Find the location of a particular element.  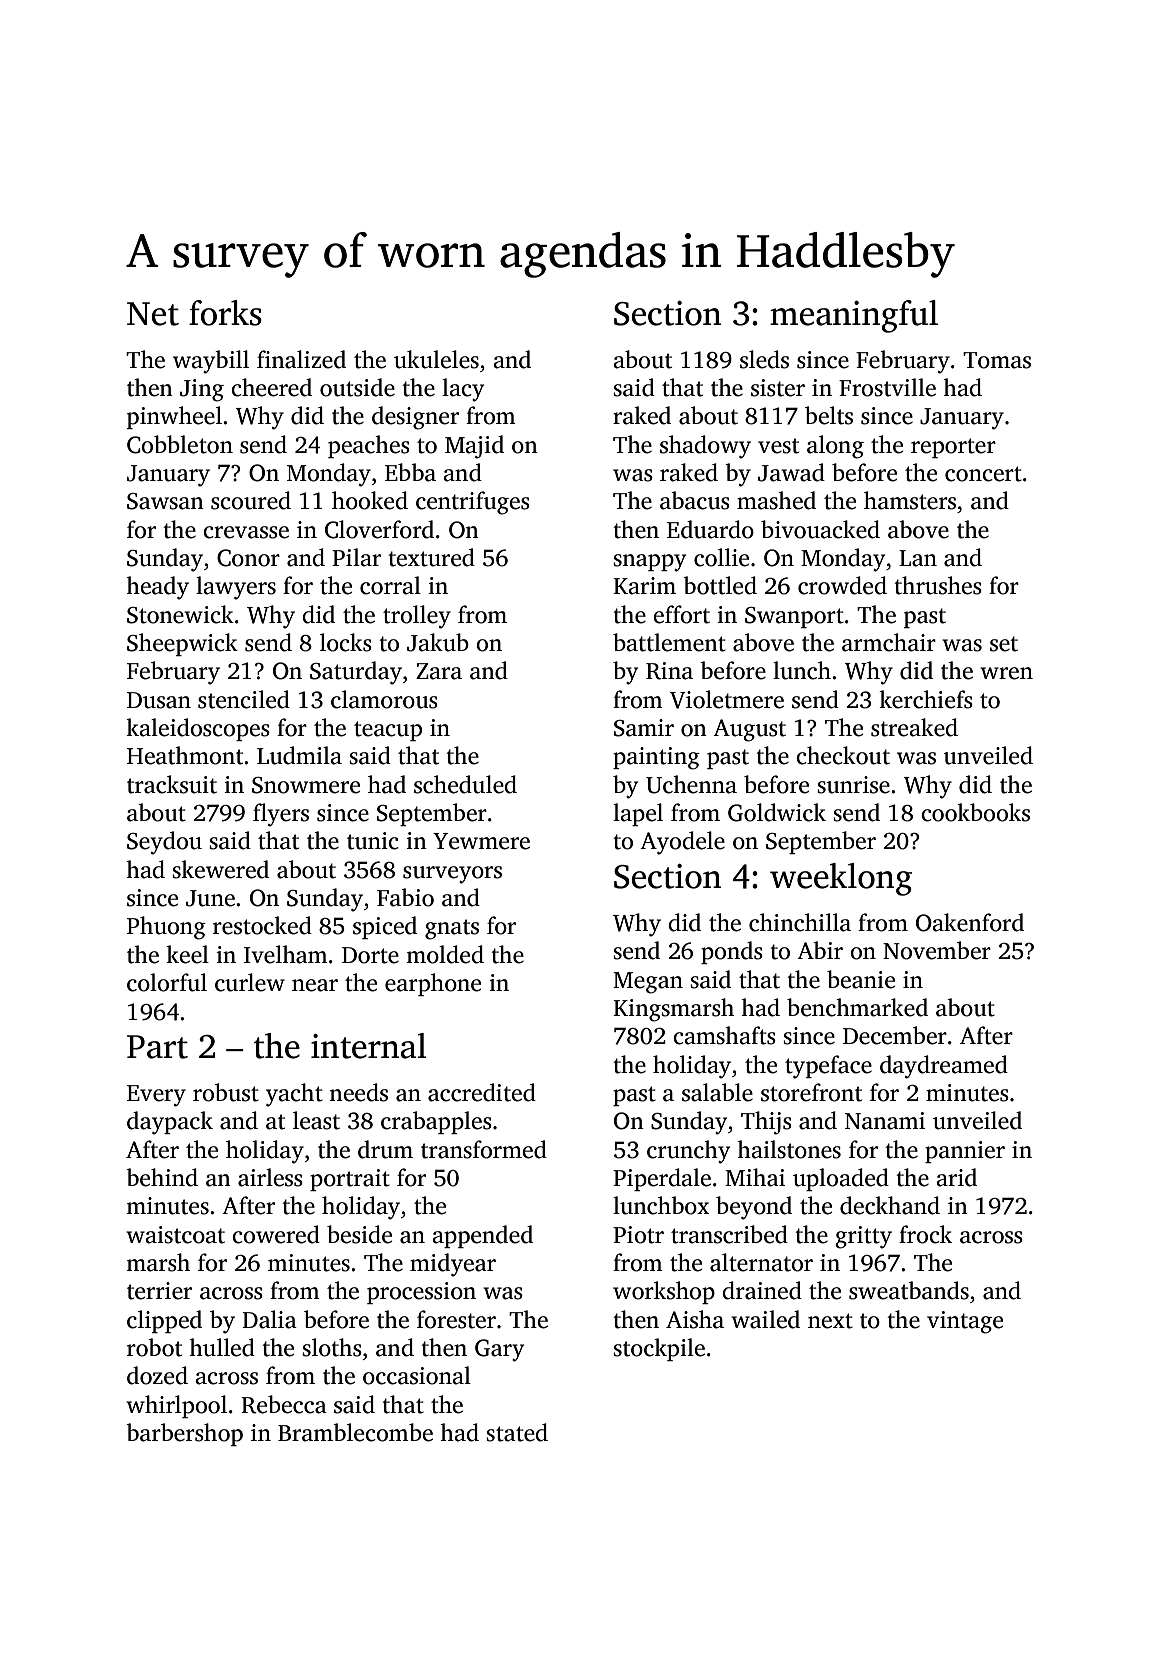

Nanami is located at coordinates (885, 1121).
